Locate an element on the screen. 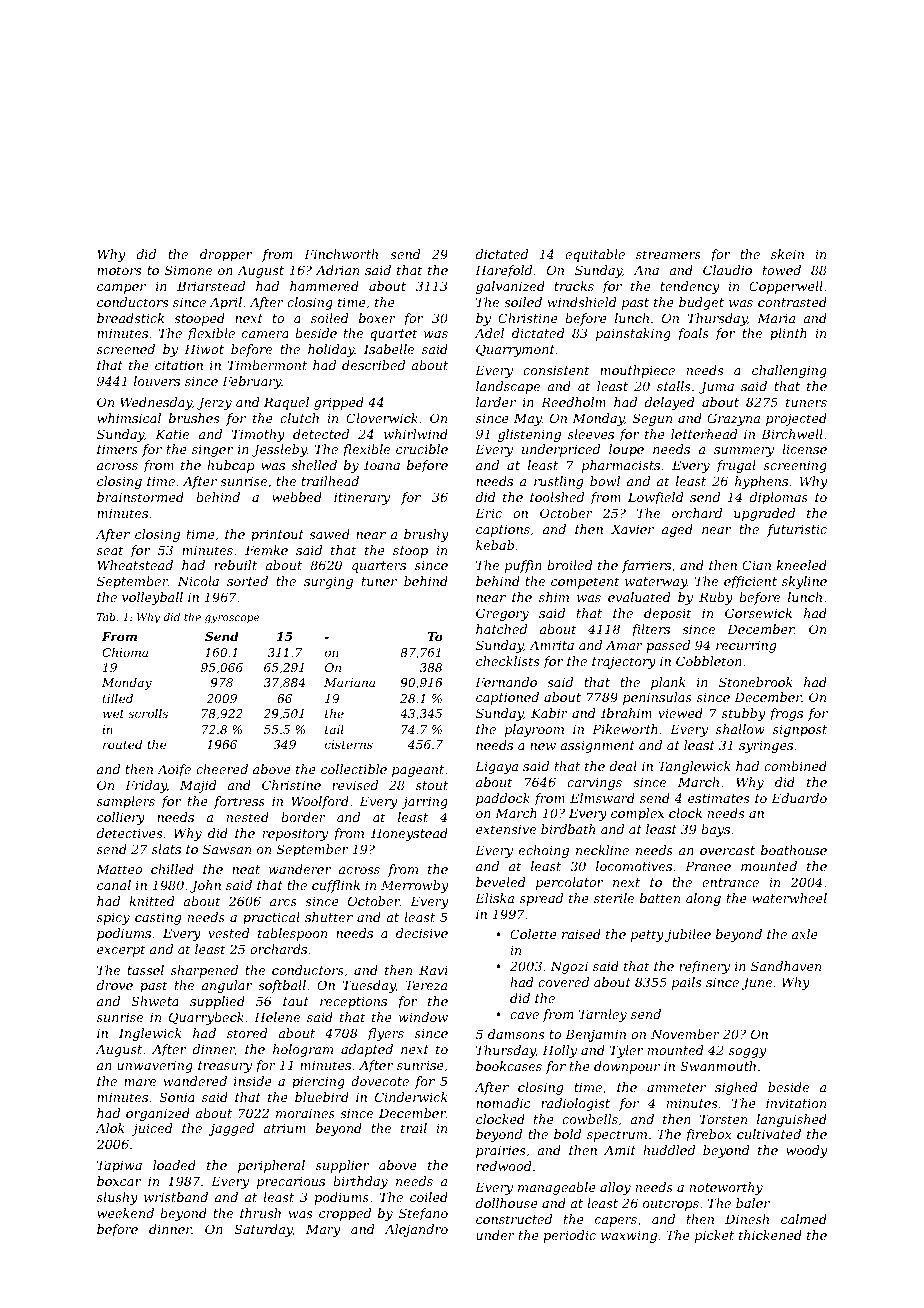 The height and width of the screenshot is (1308, 924). captioned is located at coordinates (507, 698).
